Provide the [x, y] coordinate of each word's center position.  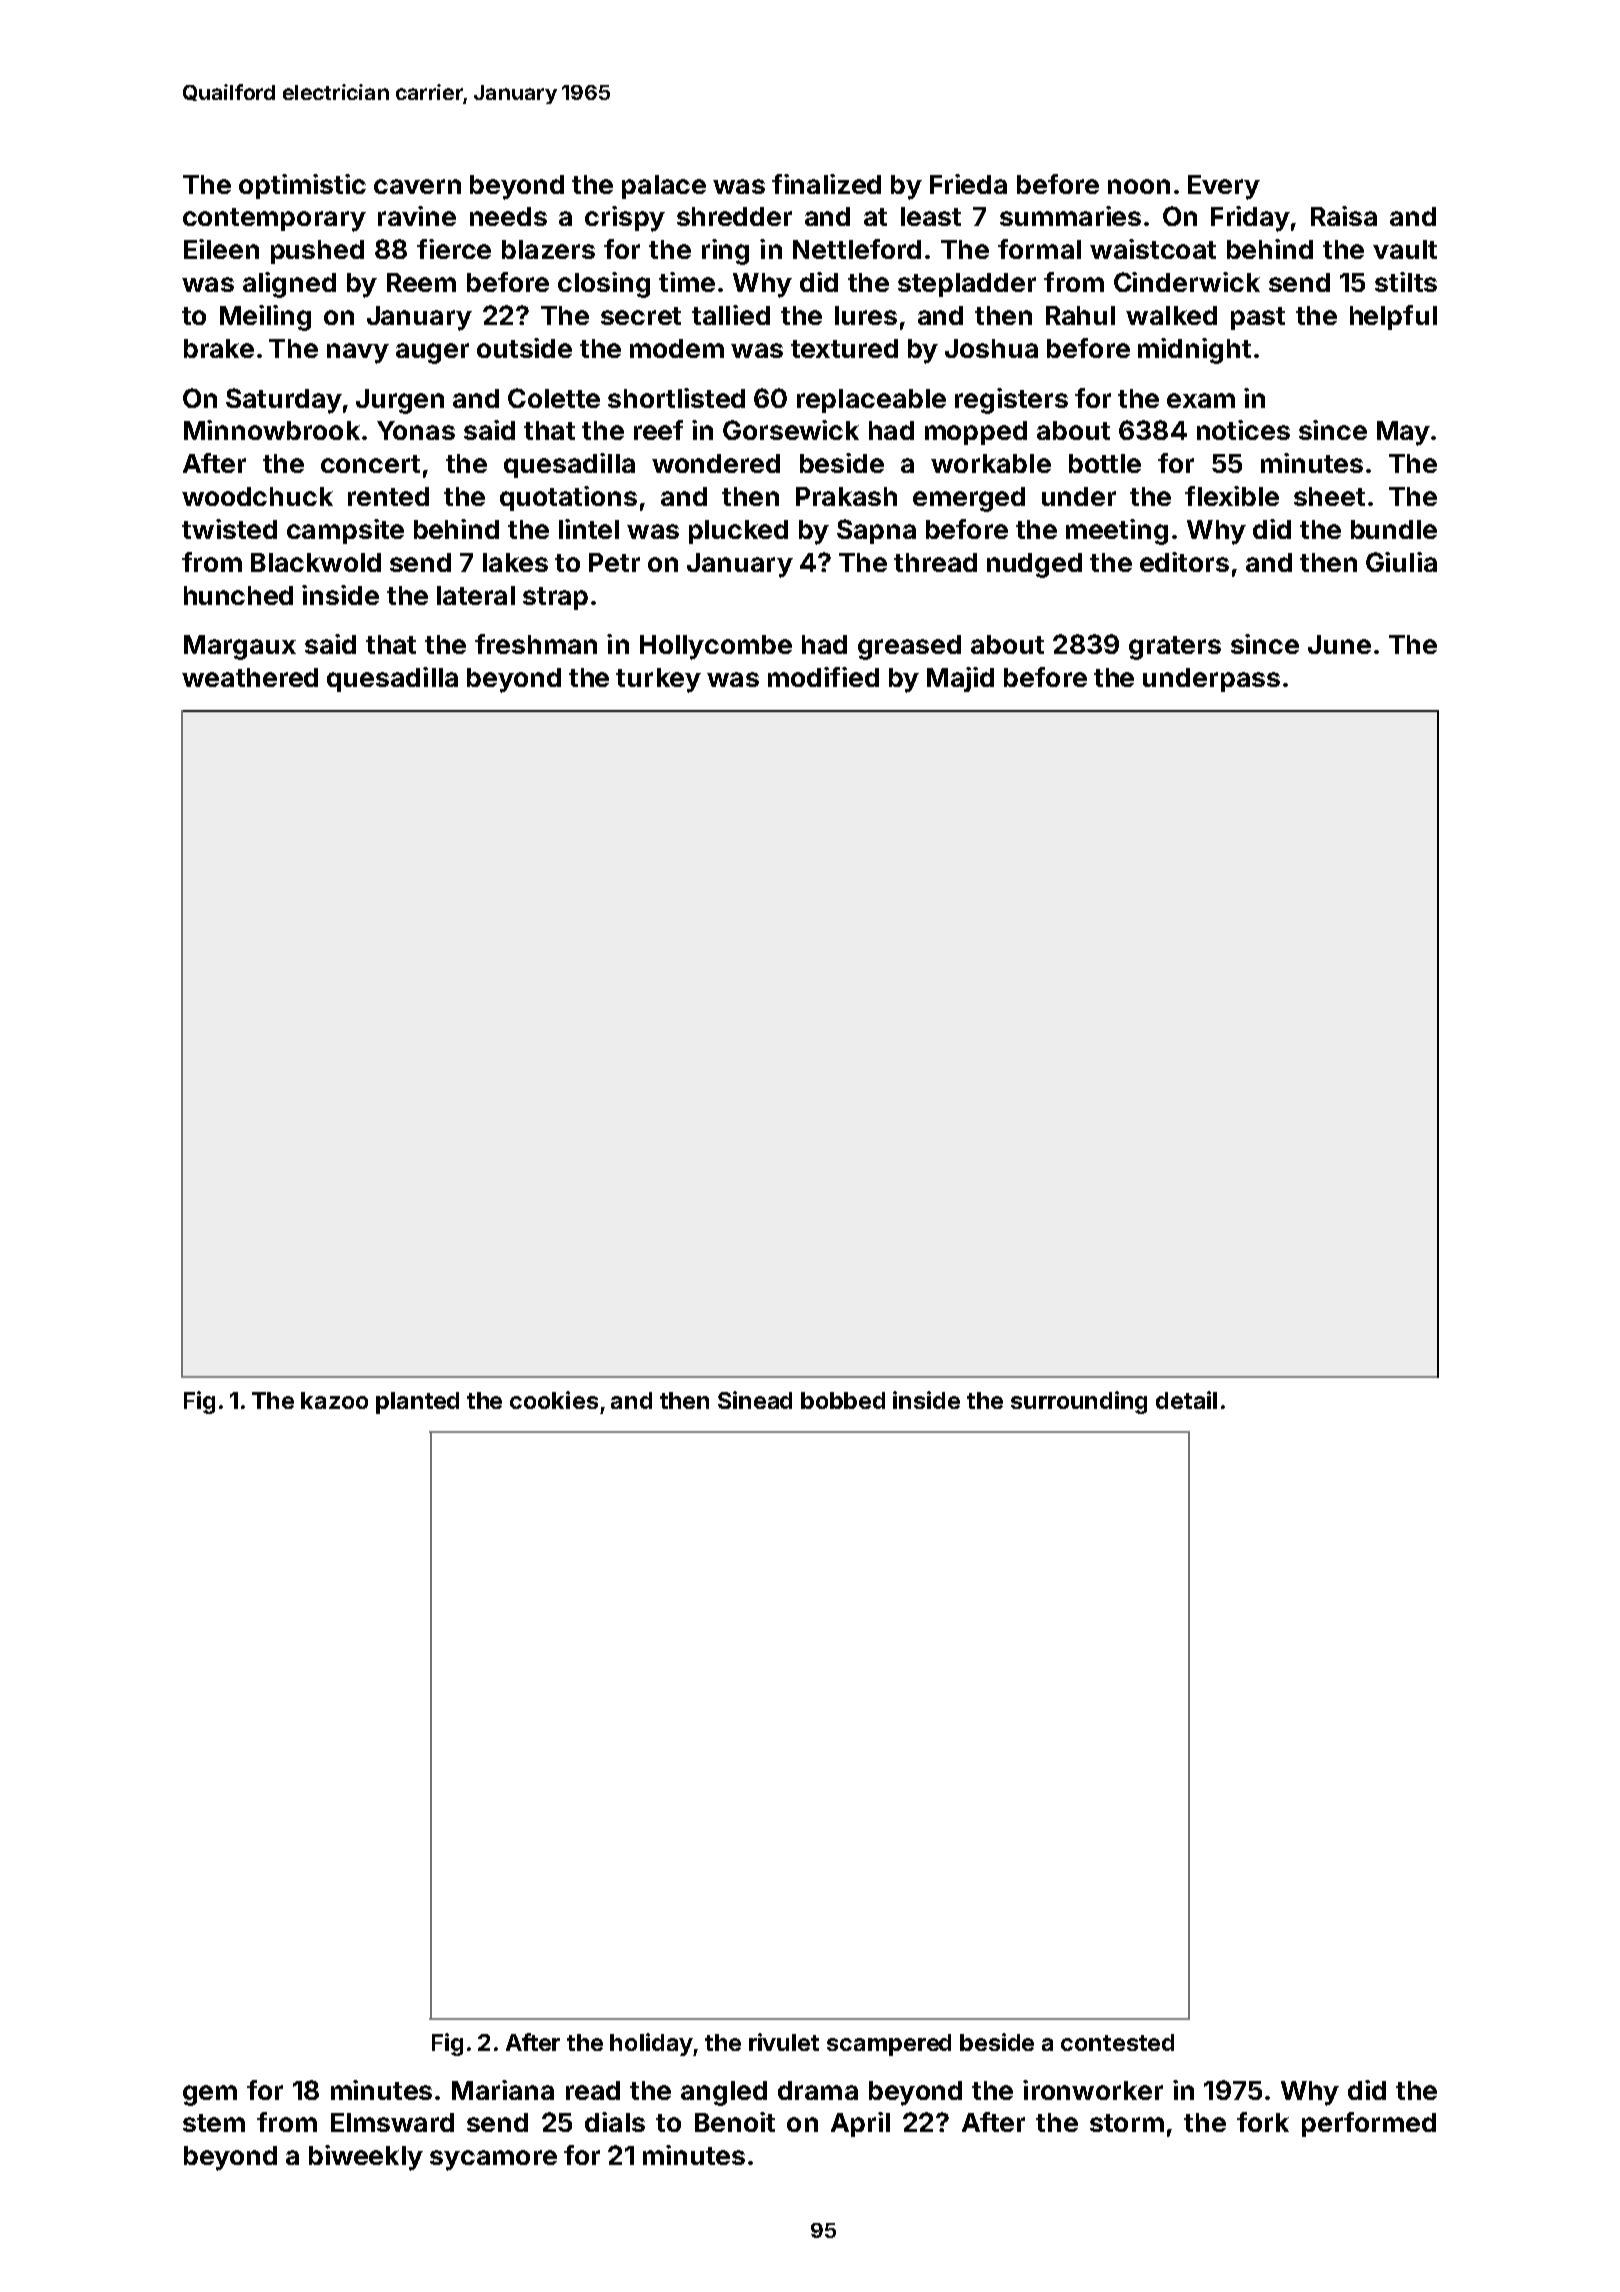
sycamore [493, 2160]
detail [1186, 1400]
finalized [826, 184]
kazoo [334, 1400]
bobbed [843, 1400]
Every [1224, 187]
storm [1127, 2123]
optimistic [302, 186]
